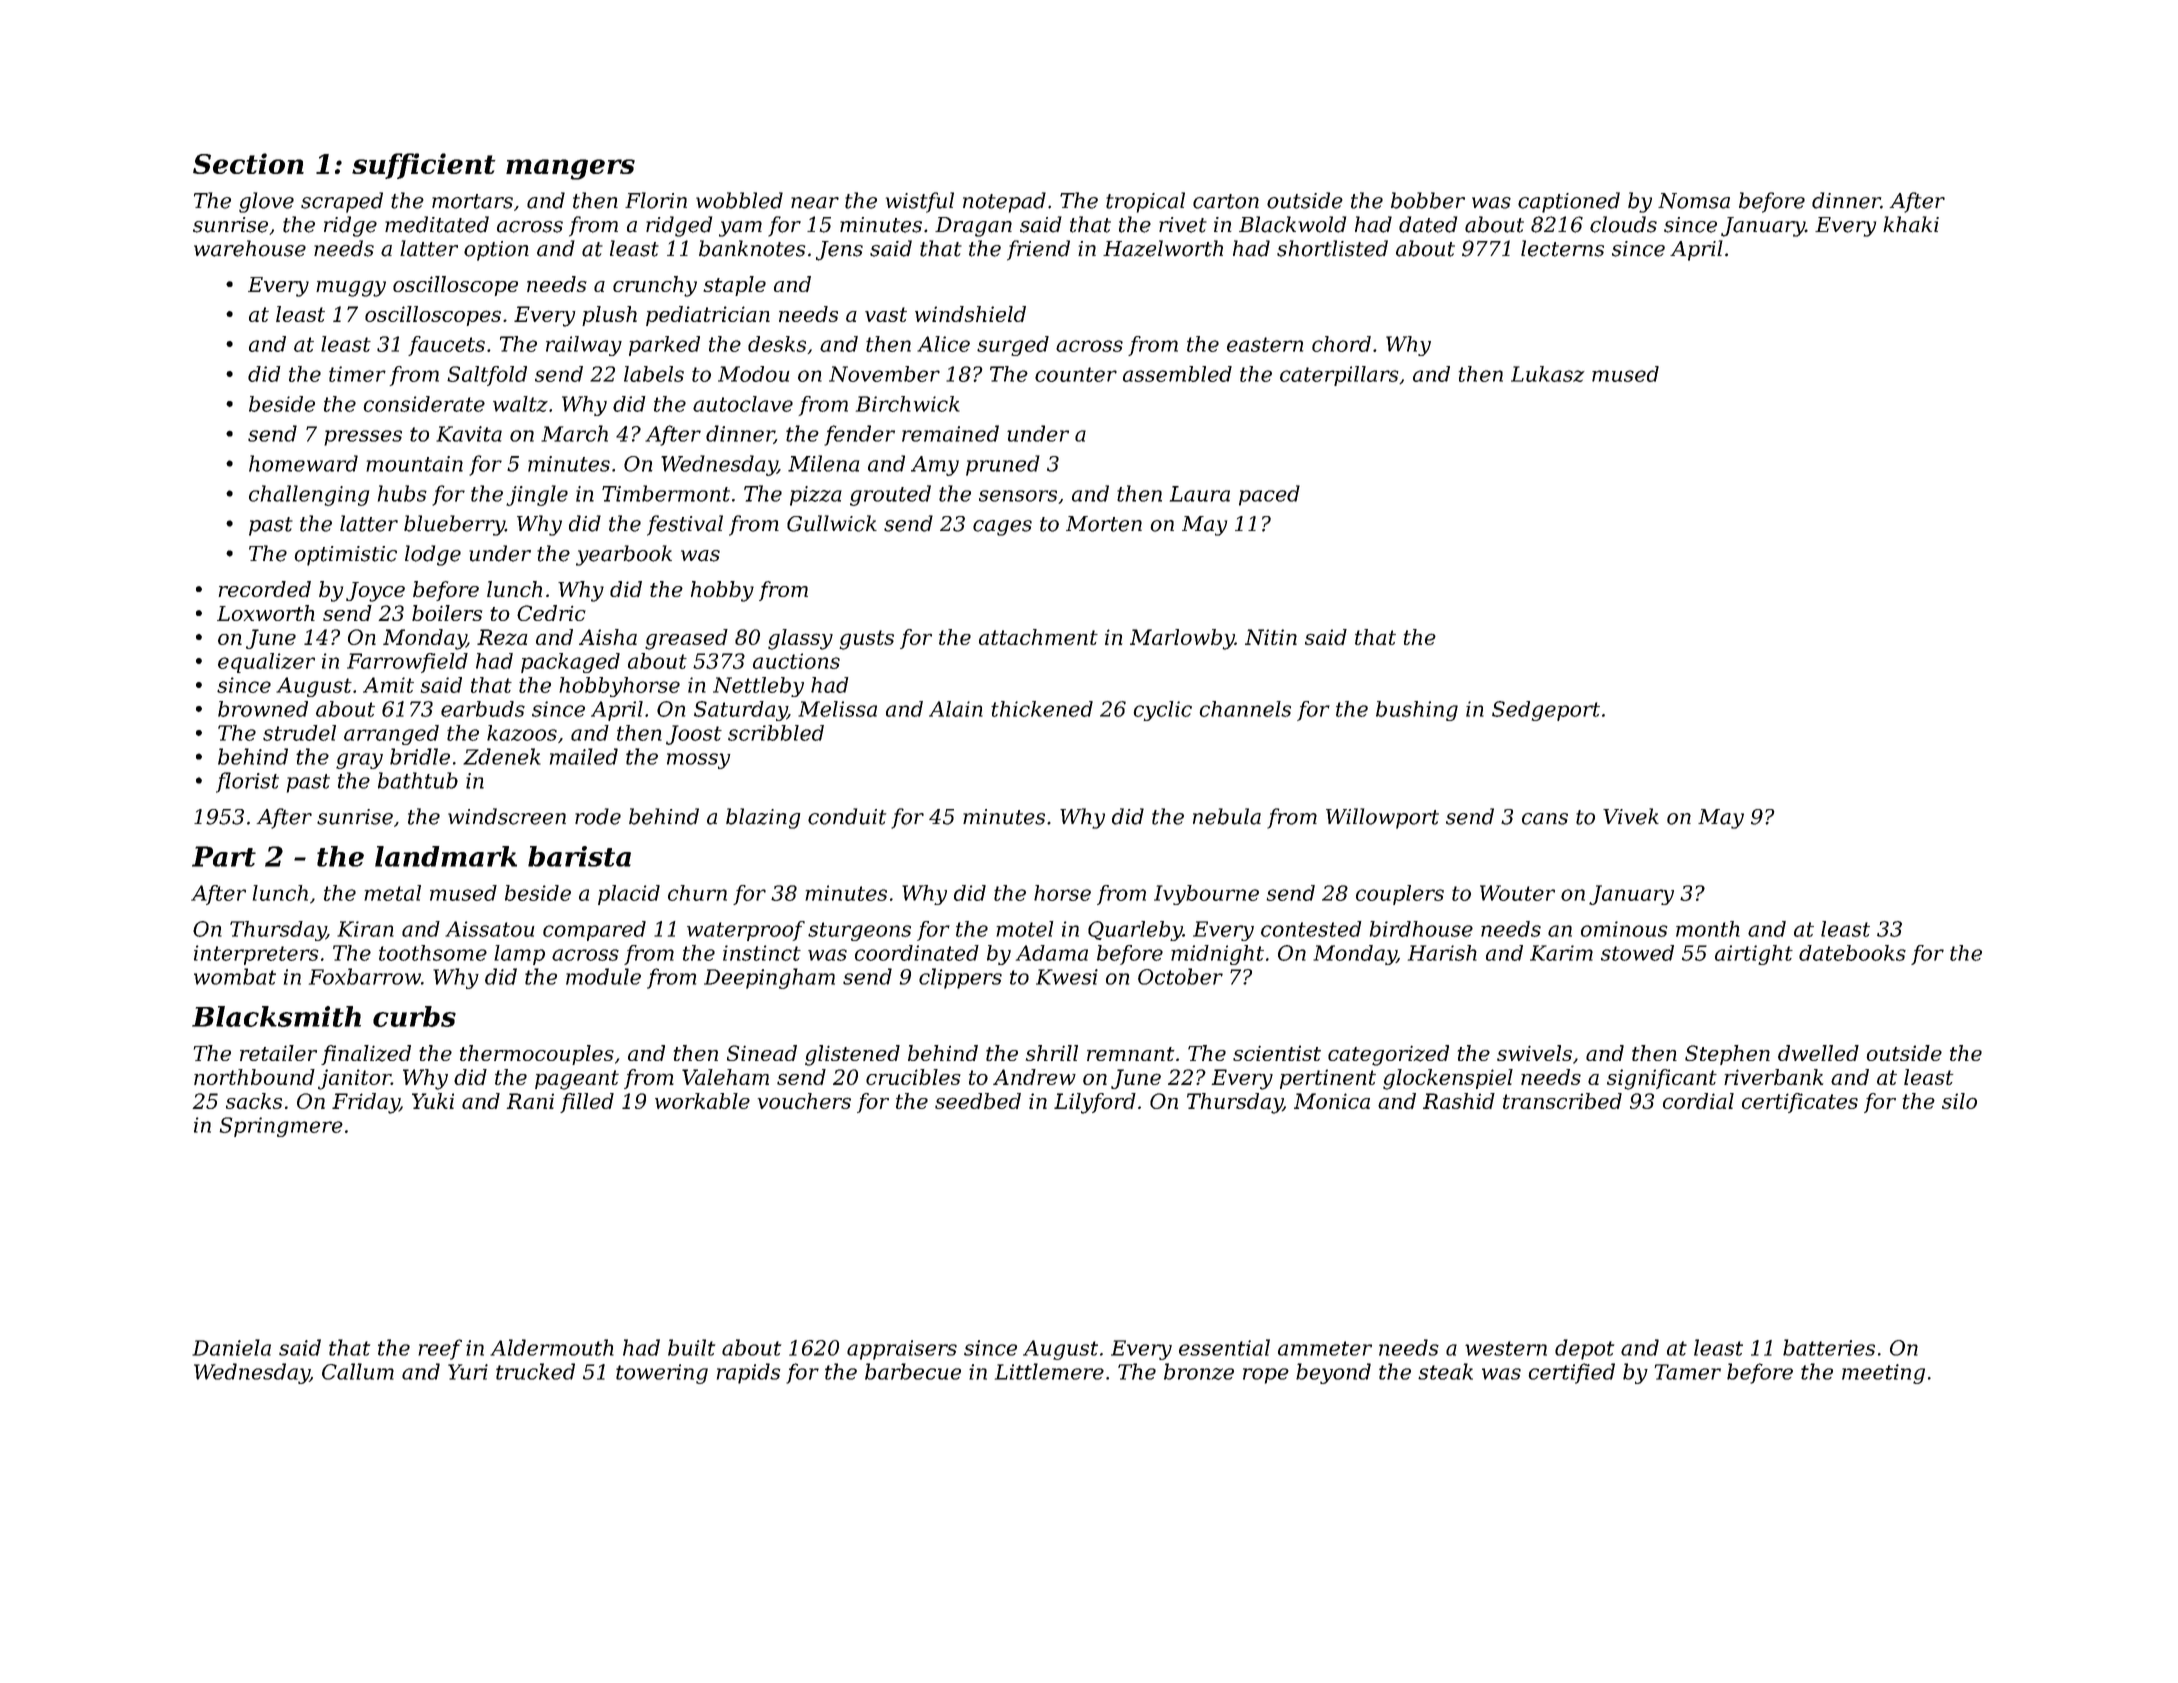 The width and height of the screenshot is (2178, 1683). Describe the element at coordinates (859, 931) in the screenshot. I see `sturgeons` at that location.
